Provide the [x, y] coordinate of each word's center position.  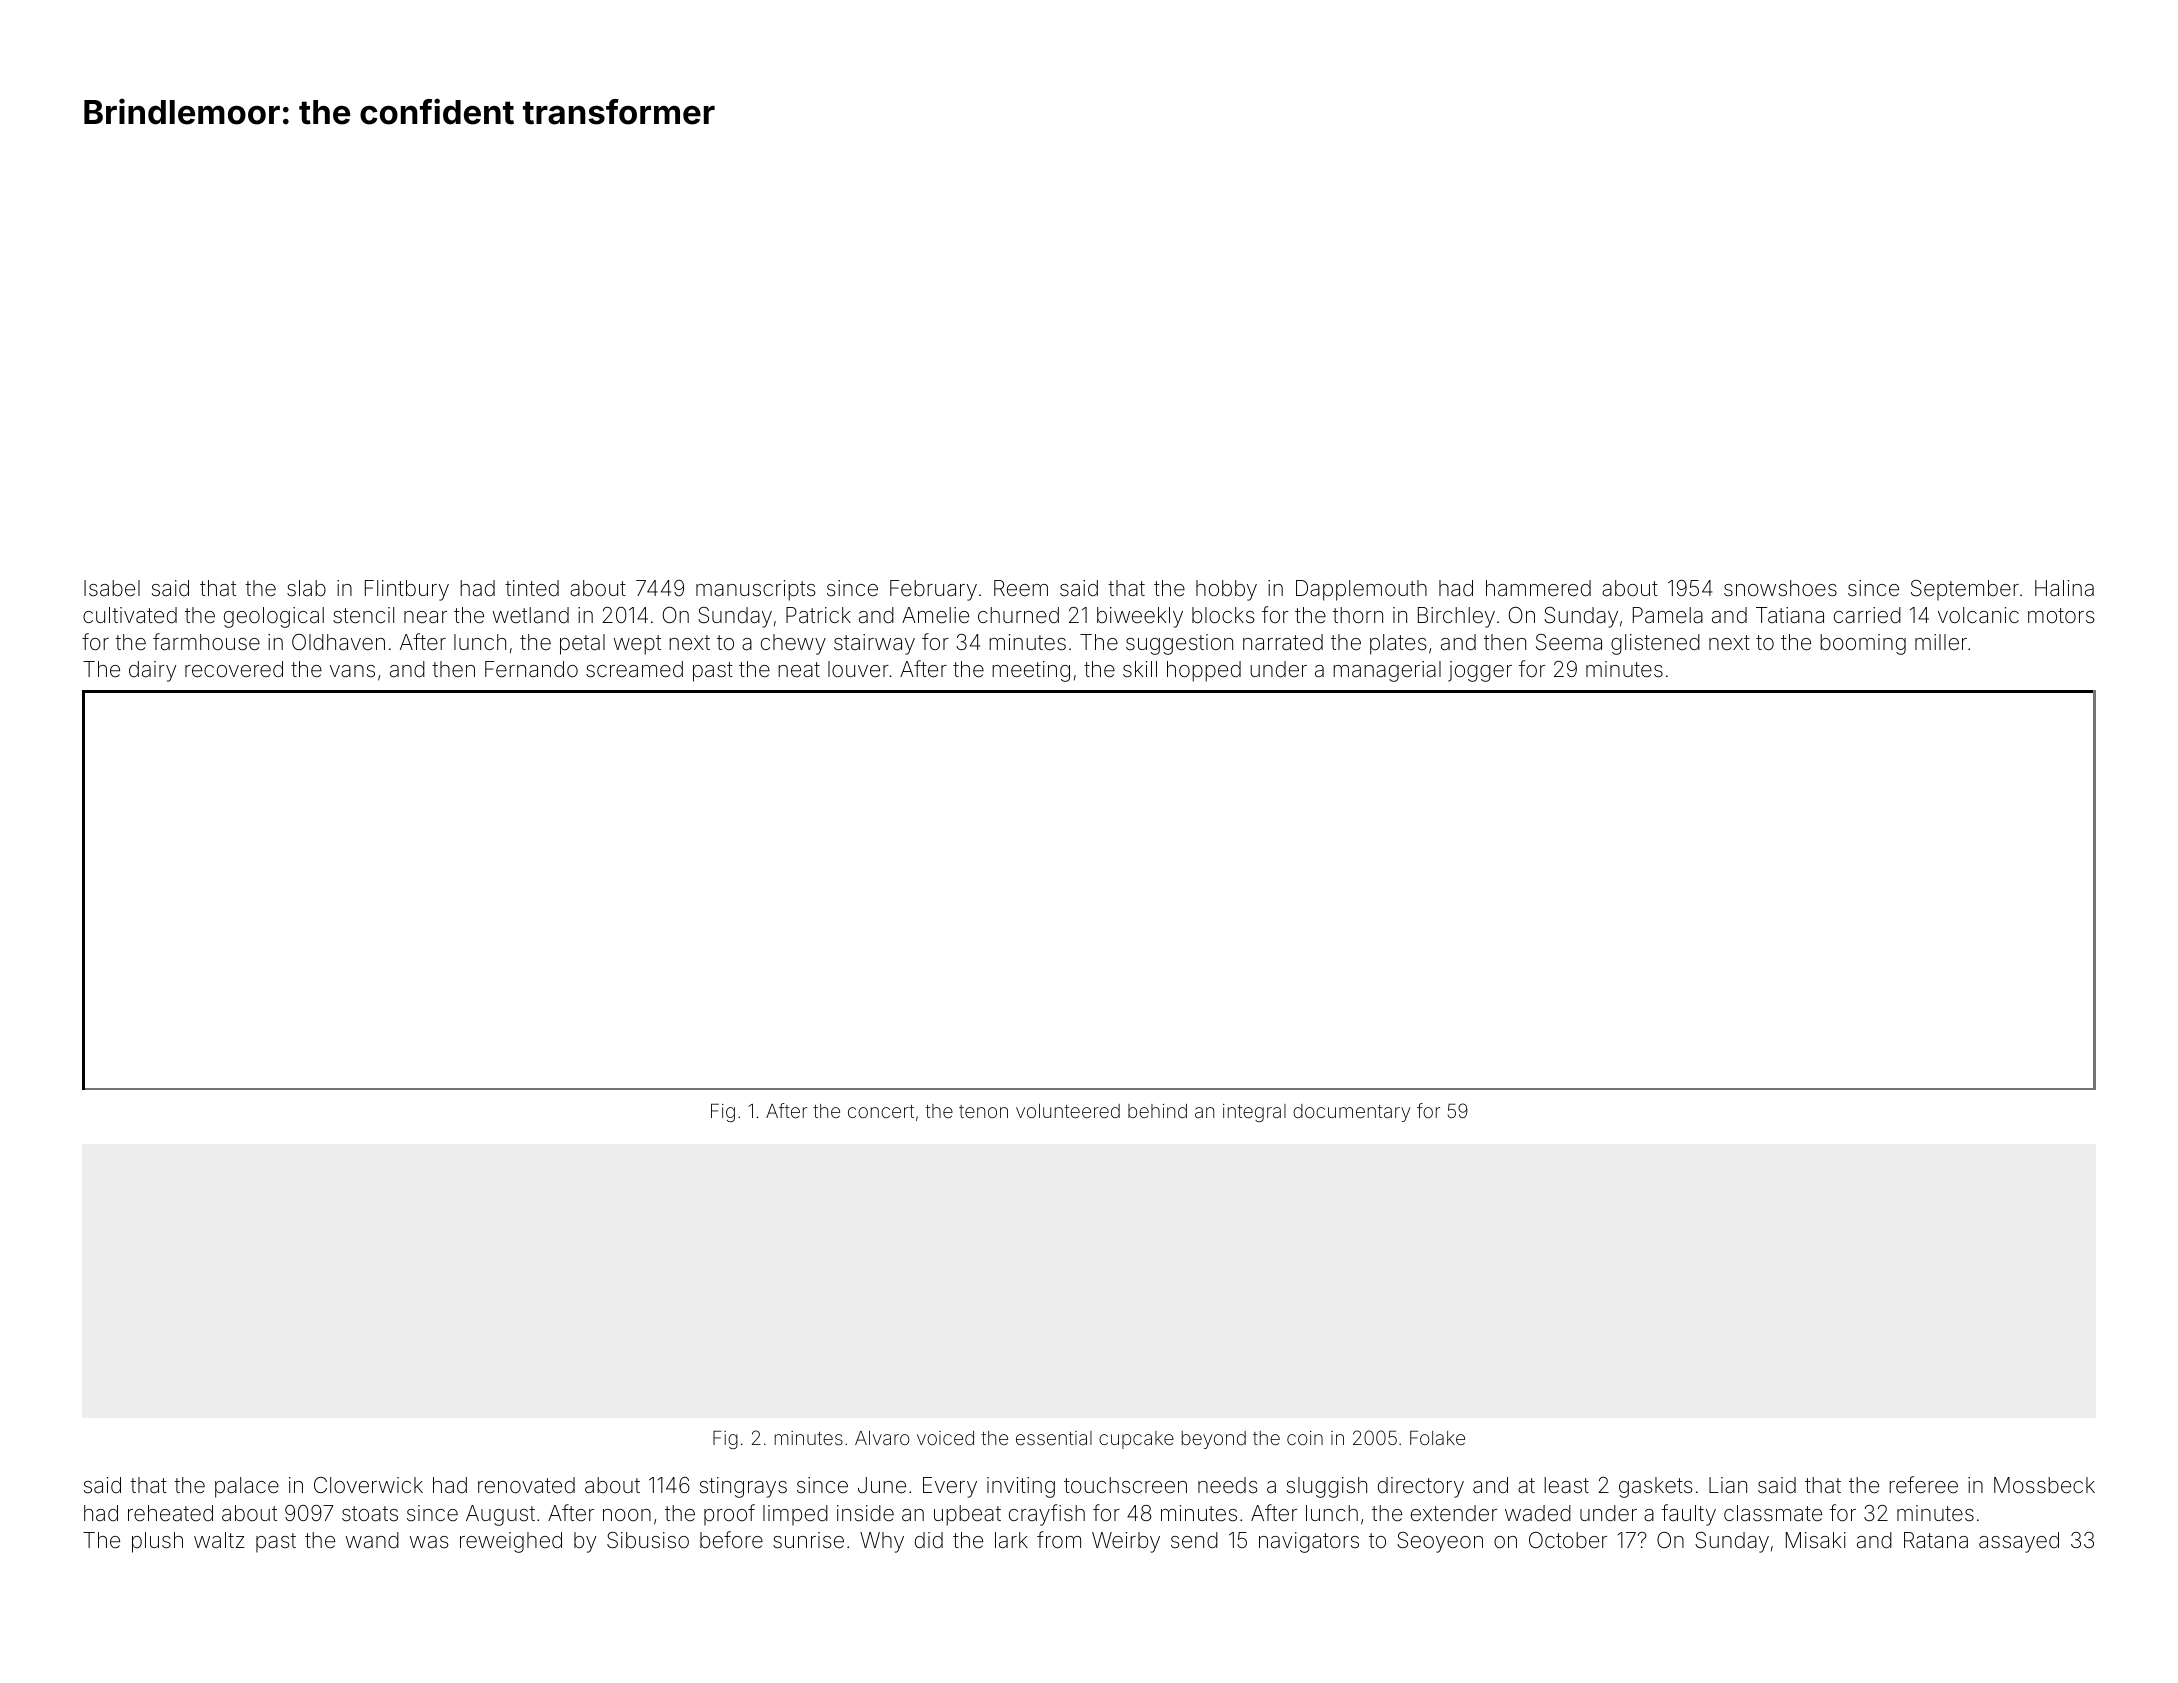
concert [881, 1111]
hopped [1204, 671]
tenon [983, 1111]
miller [1941, 642]
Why [882, 1542]
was [429, 1542]
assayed [2019, 1542]
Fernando [531, 669]
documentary [1351, 1113]
